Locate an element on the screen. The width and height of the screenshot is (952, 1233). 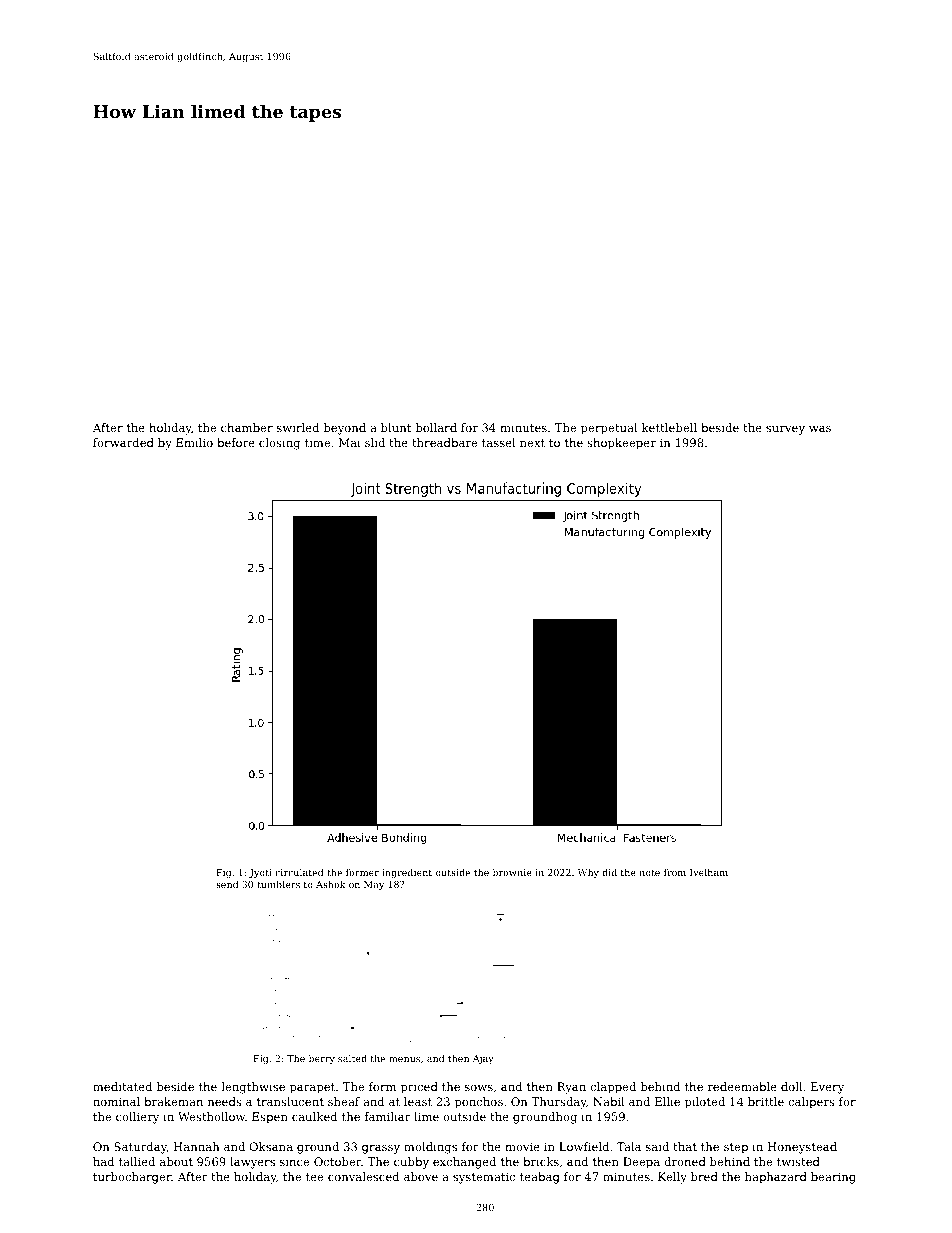
send is located at coordinates (227, 884).
